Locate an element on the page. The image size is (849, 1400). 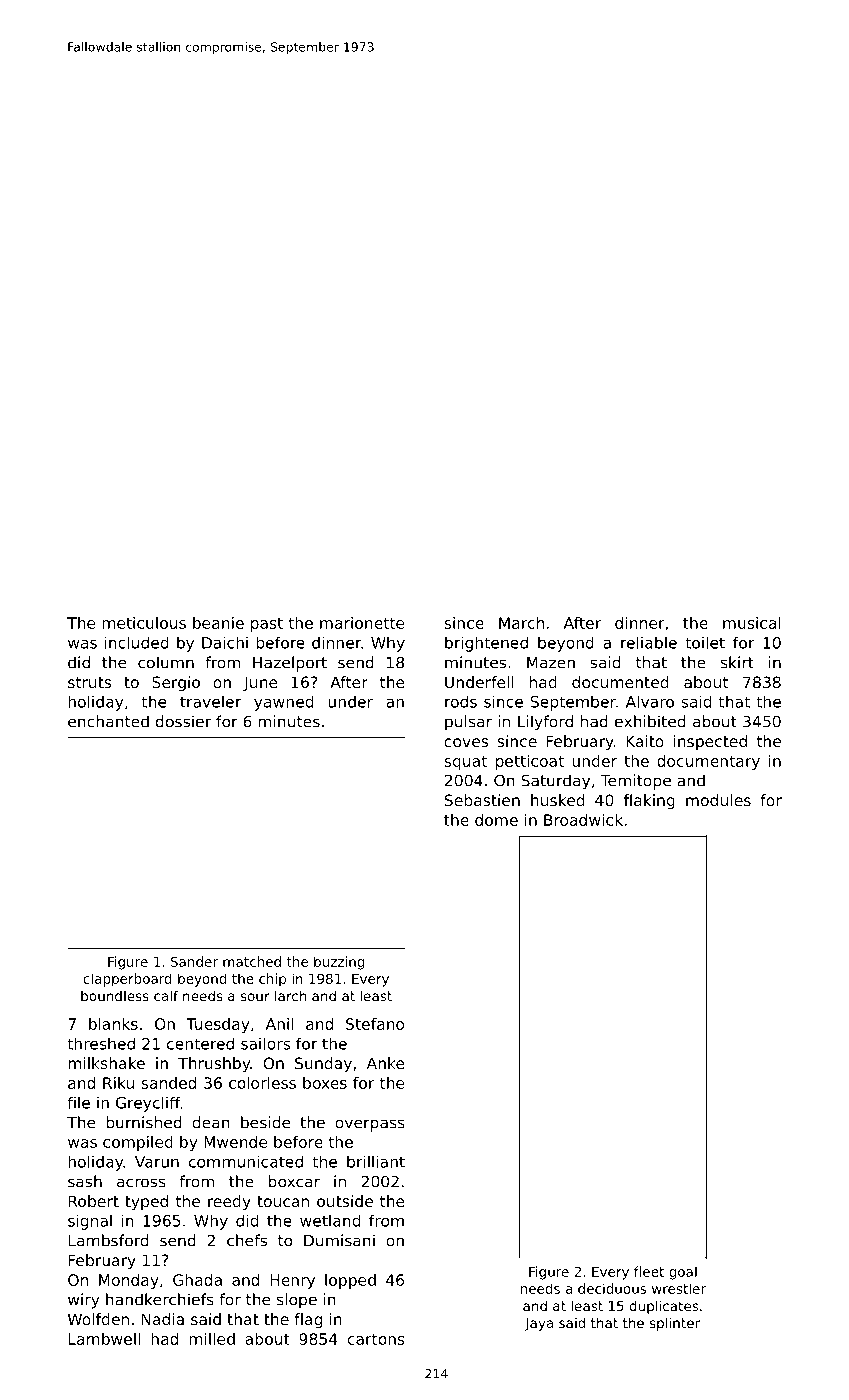
Sander is located at coordinates (194, 961).
